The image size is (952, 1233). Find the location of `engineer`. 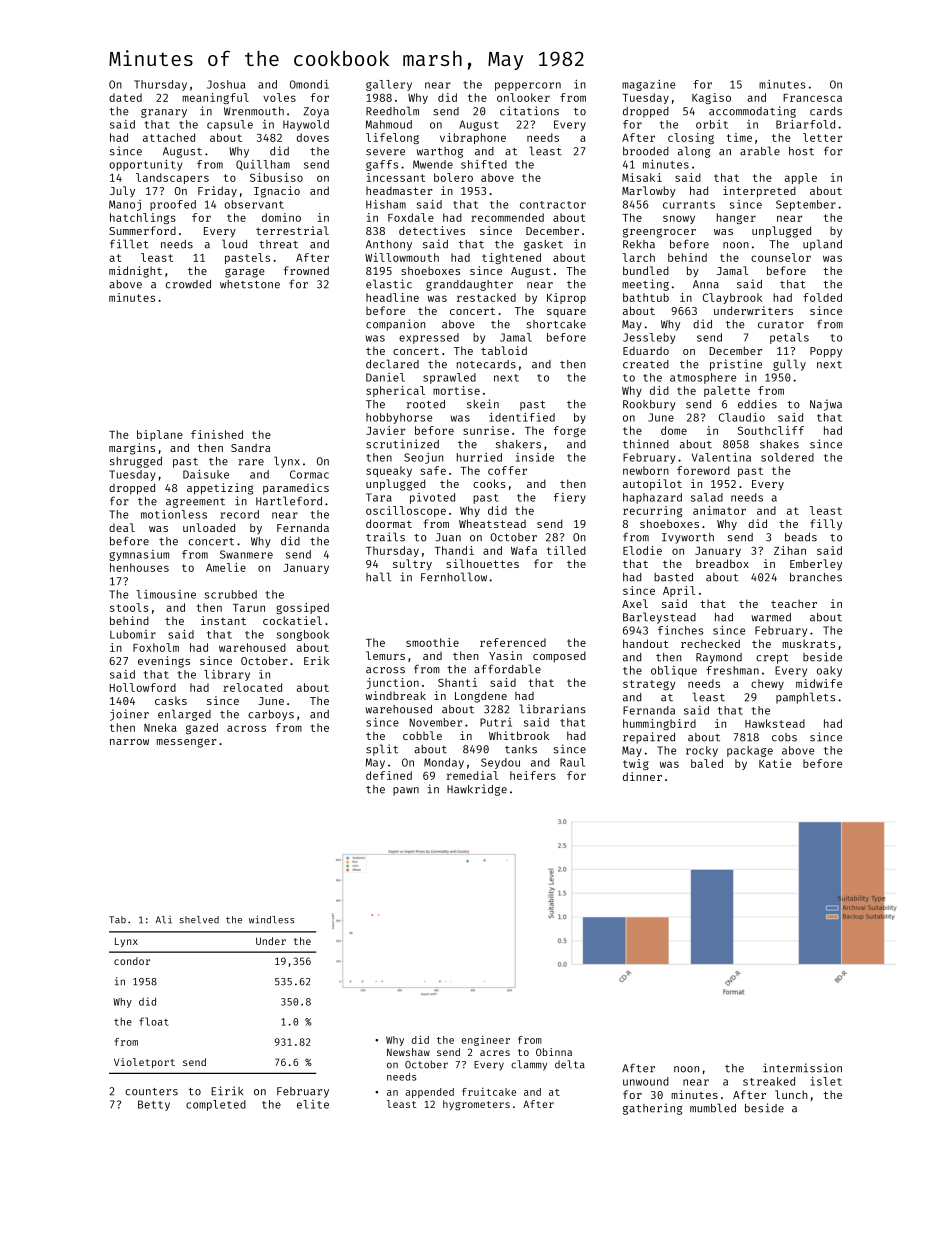

engineer is located at coordinates (486, 1040).
